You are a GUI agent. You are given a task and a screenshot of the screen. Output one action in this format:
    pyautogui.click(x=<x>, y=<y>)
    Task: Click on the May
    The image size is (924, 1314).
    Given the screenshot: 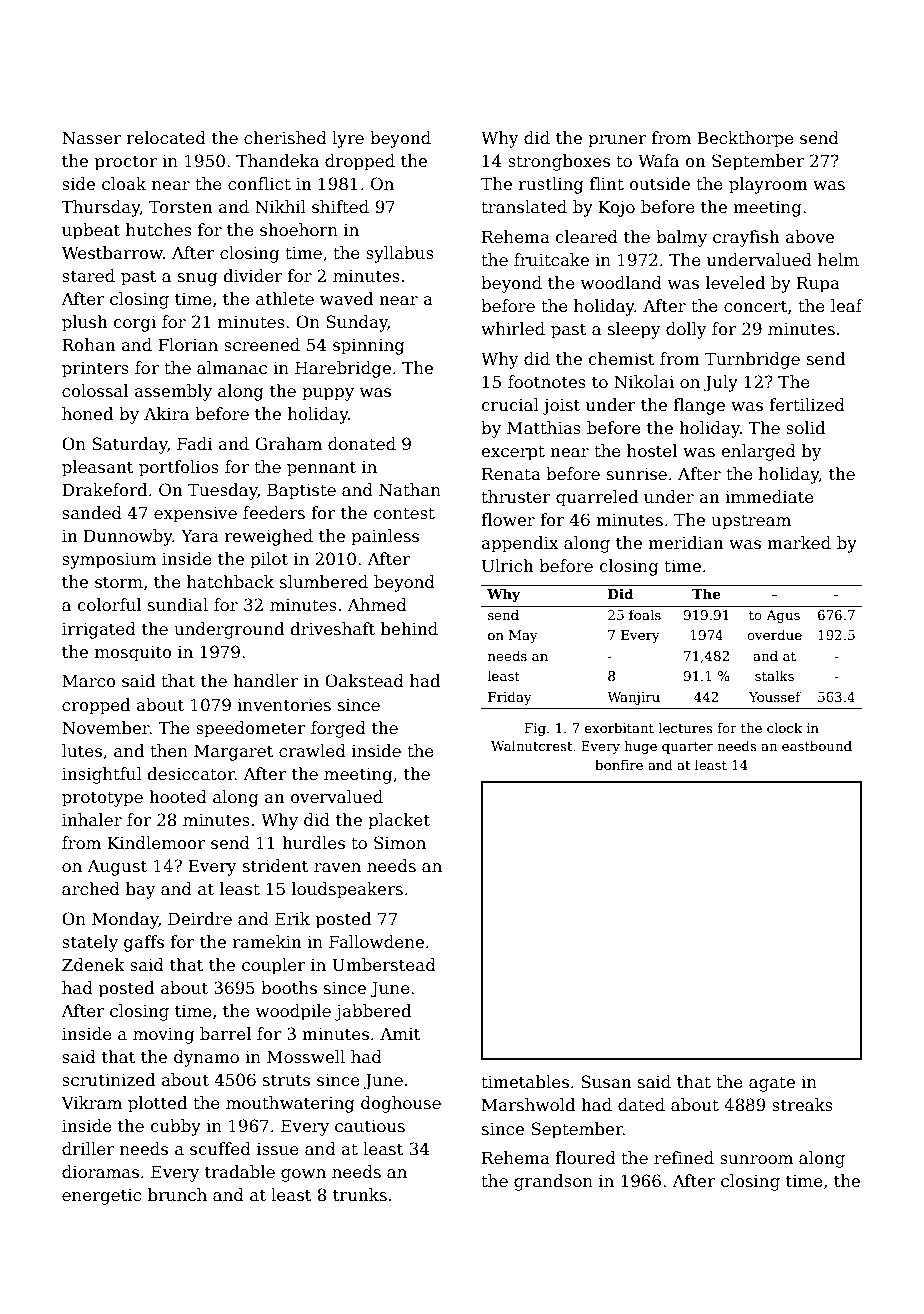 What is the action you would take?
    pyautogui.click(x=523, y=636)
